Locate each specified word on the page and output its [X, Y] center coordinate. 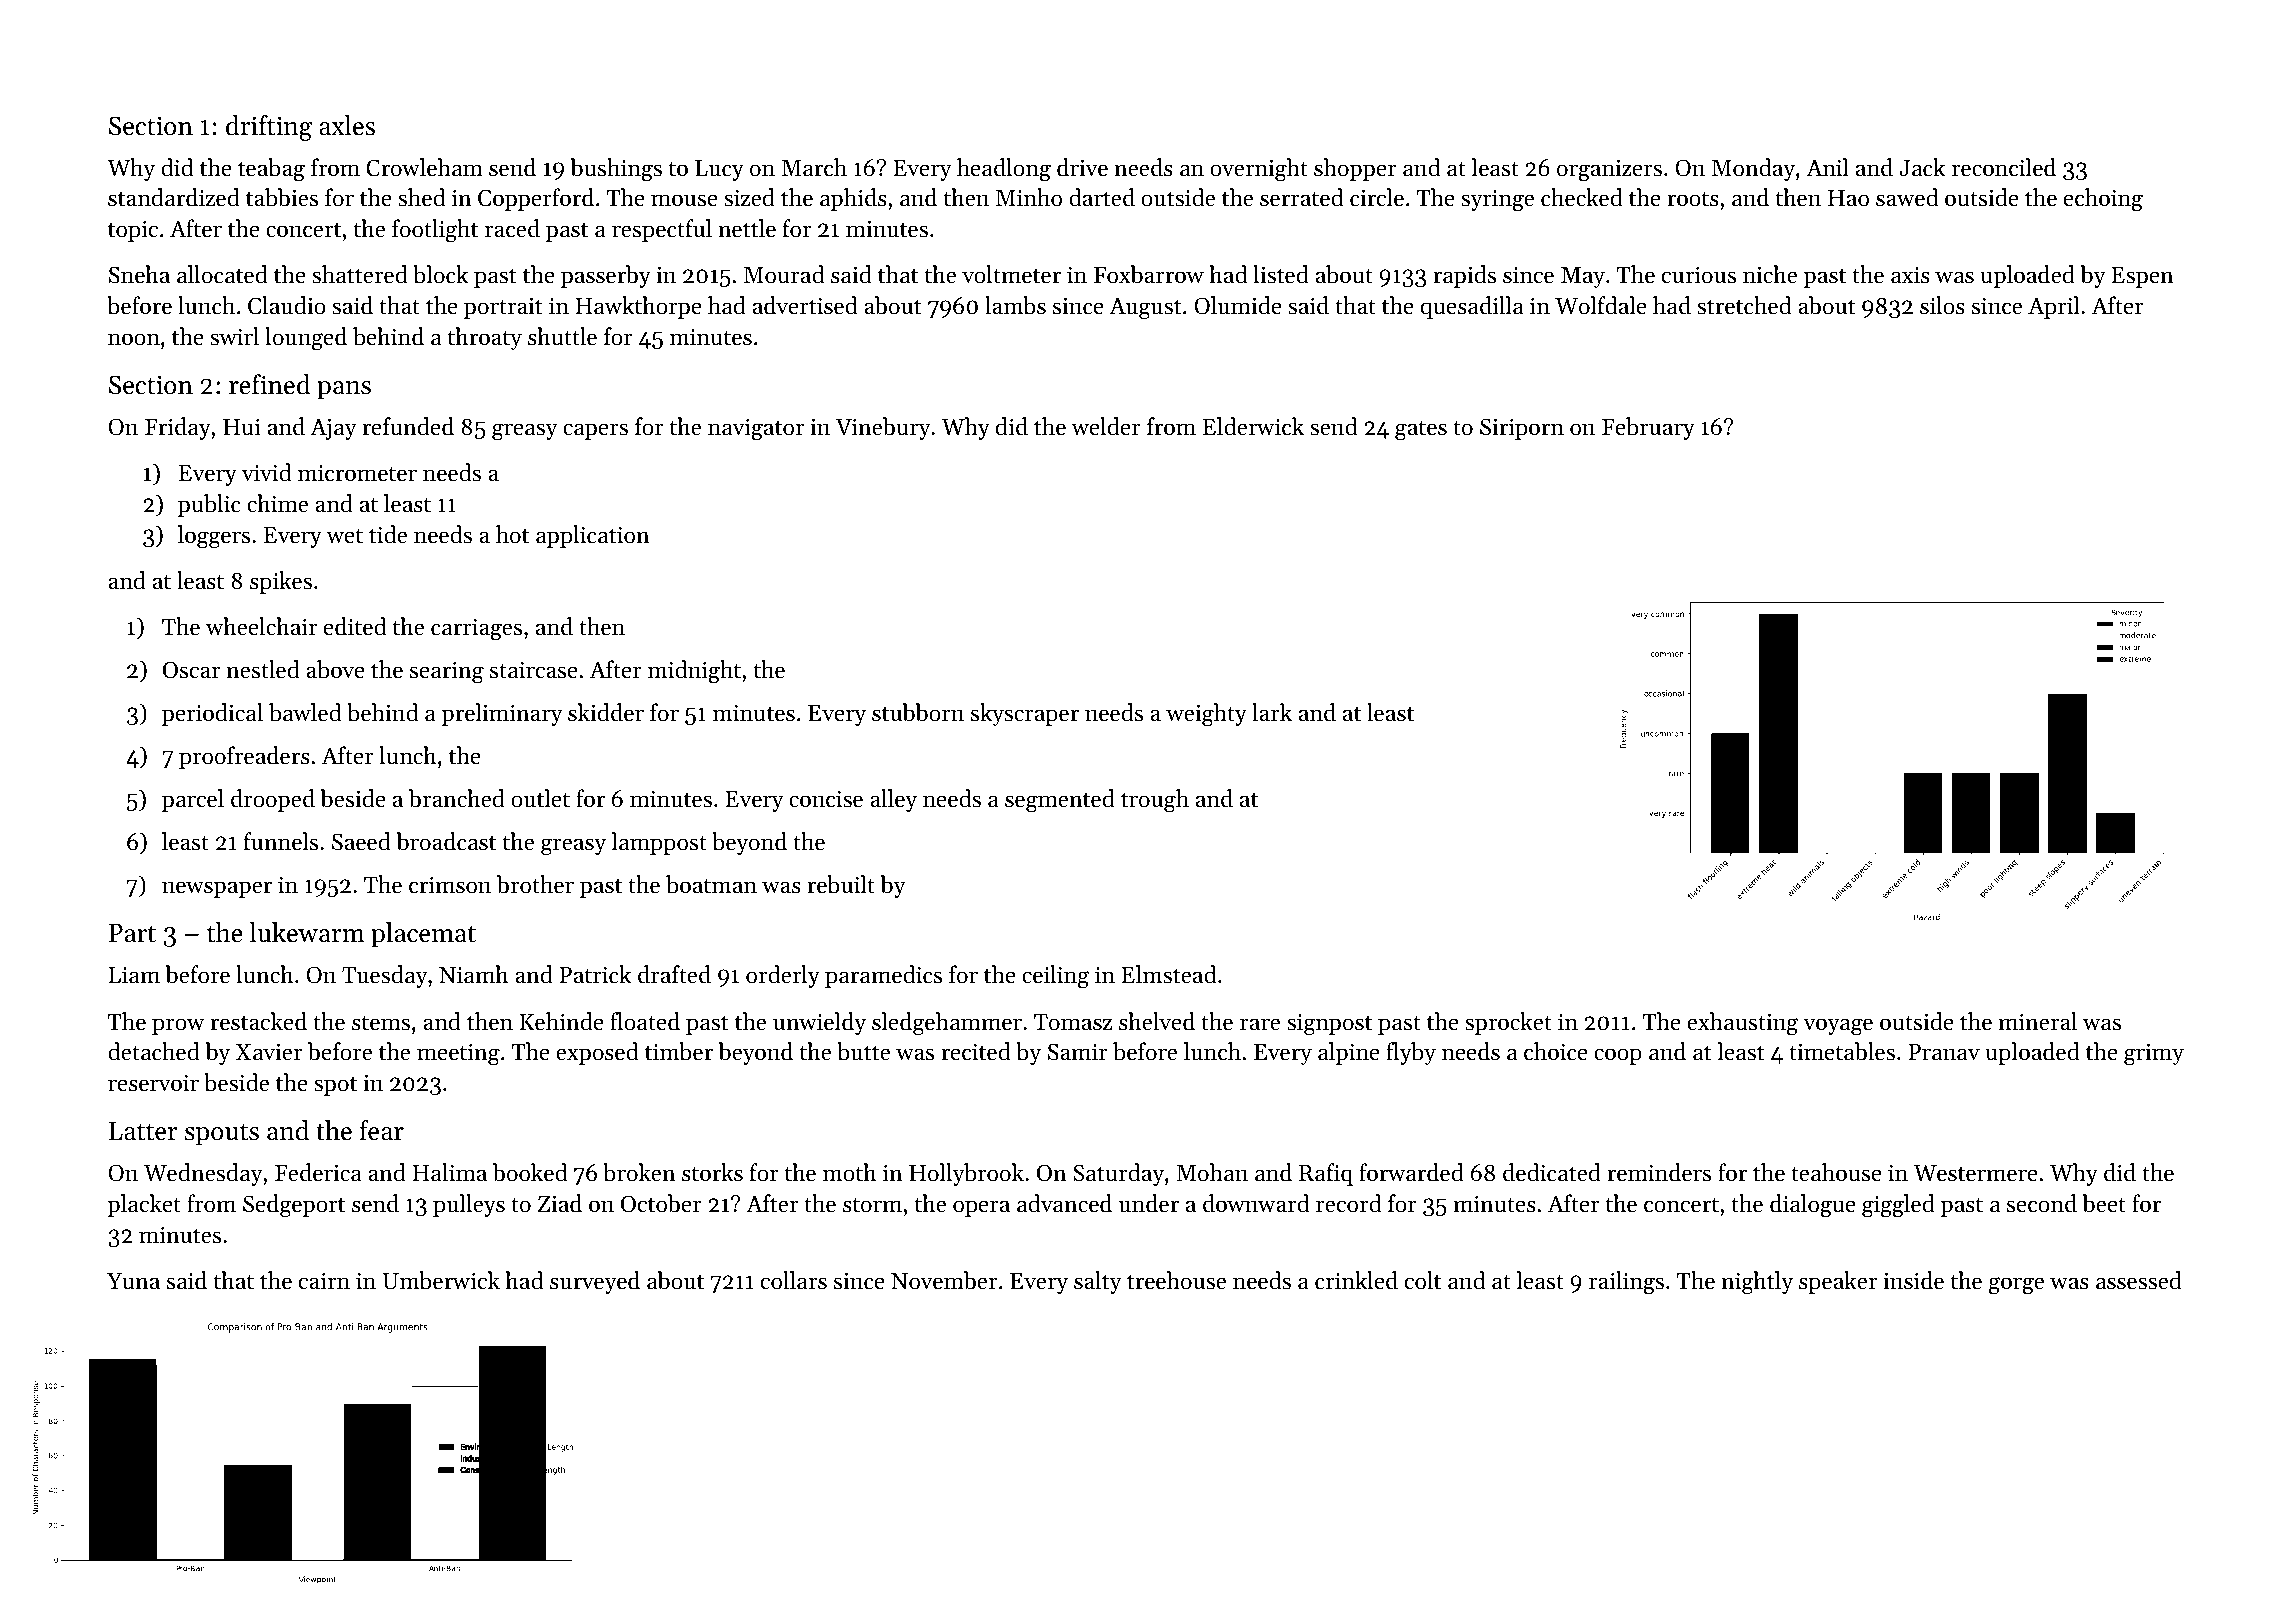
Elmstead [1169, 974]
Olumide [1238, 305]
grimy [2154, 1054]
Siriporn [1522, 429]
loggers [214, 537]
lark [1272, 712]
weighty [1206, 715]
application [593, 536]
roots [1693, 199]
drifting [269, 128]
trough [1155, 801]
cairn [324, 1281]
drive [1082, 167]
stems [381, 1023]
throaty [484, 338]
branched [457, 798]
